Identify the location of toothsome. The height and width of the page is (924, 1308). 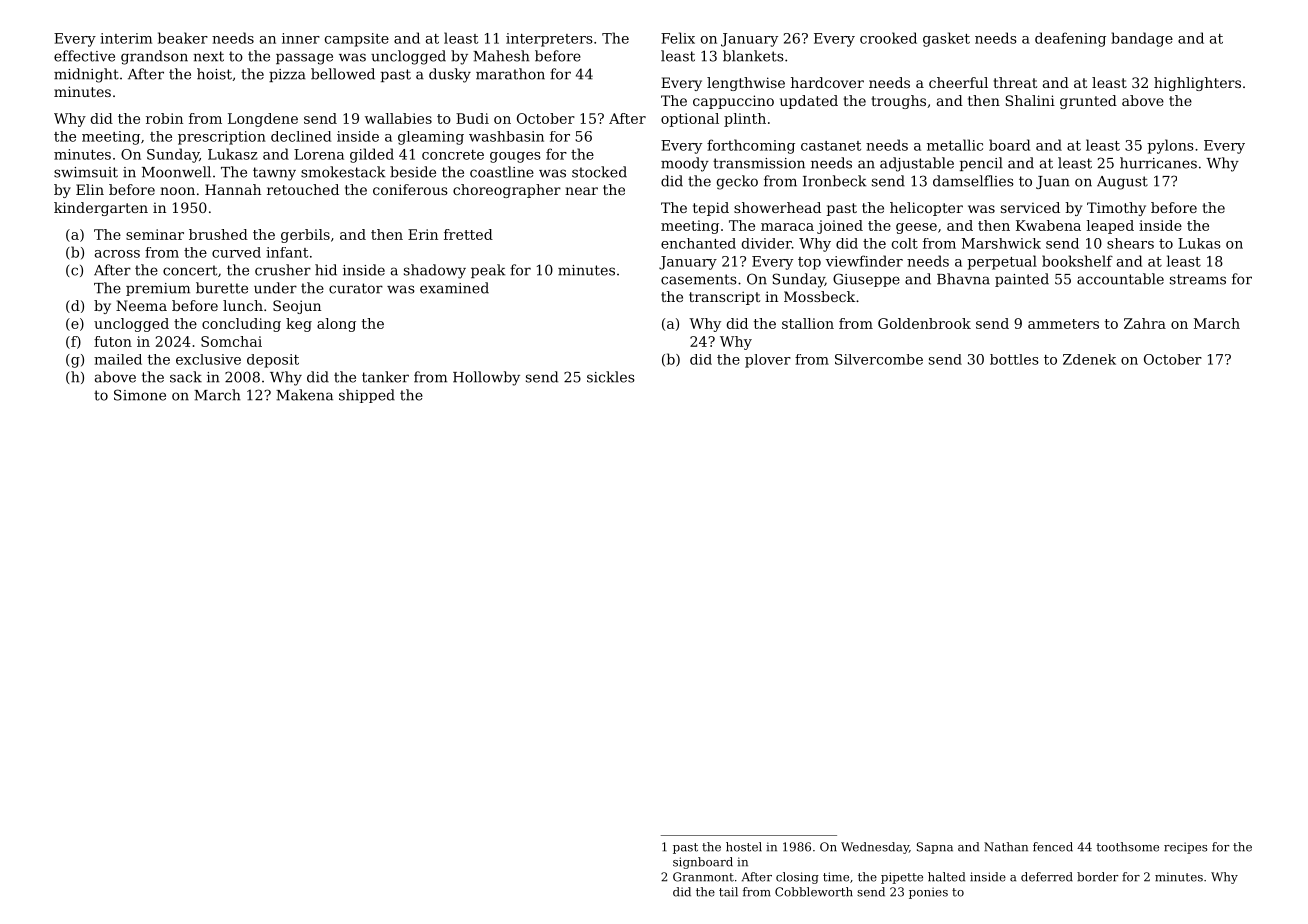
(1127, 847).
